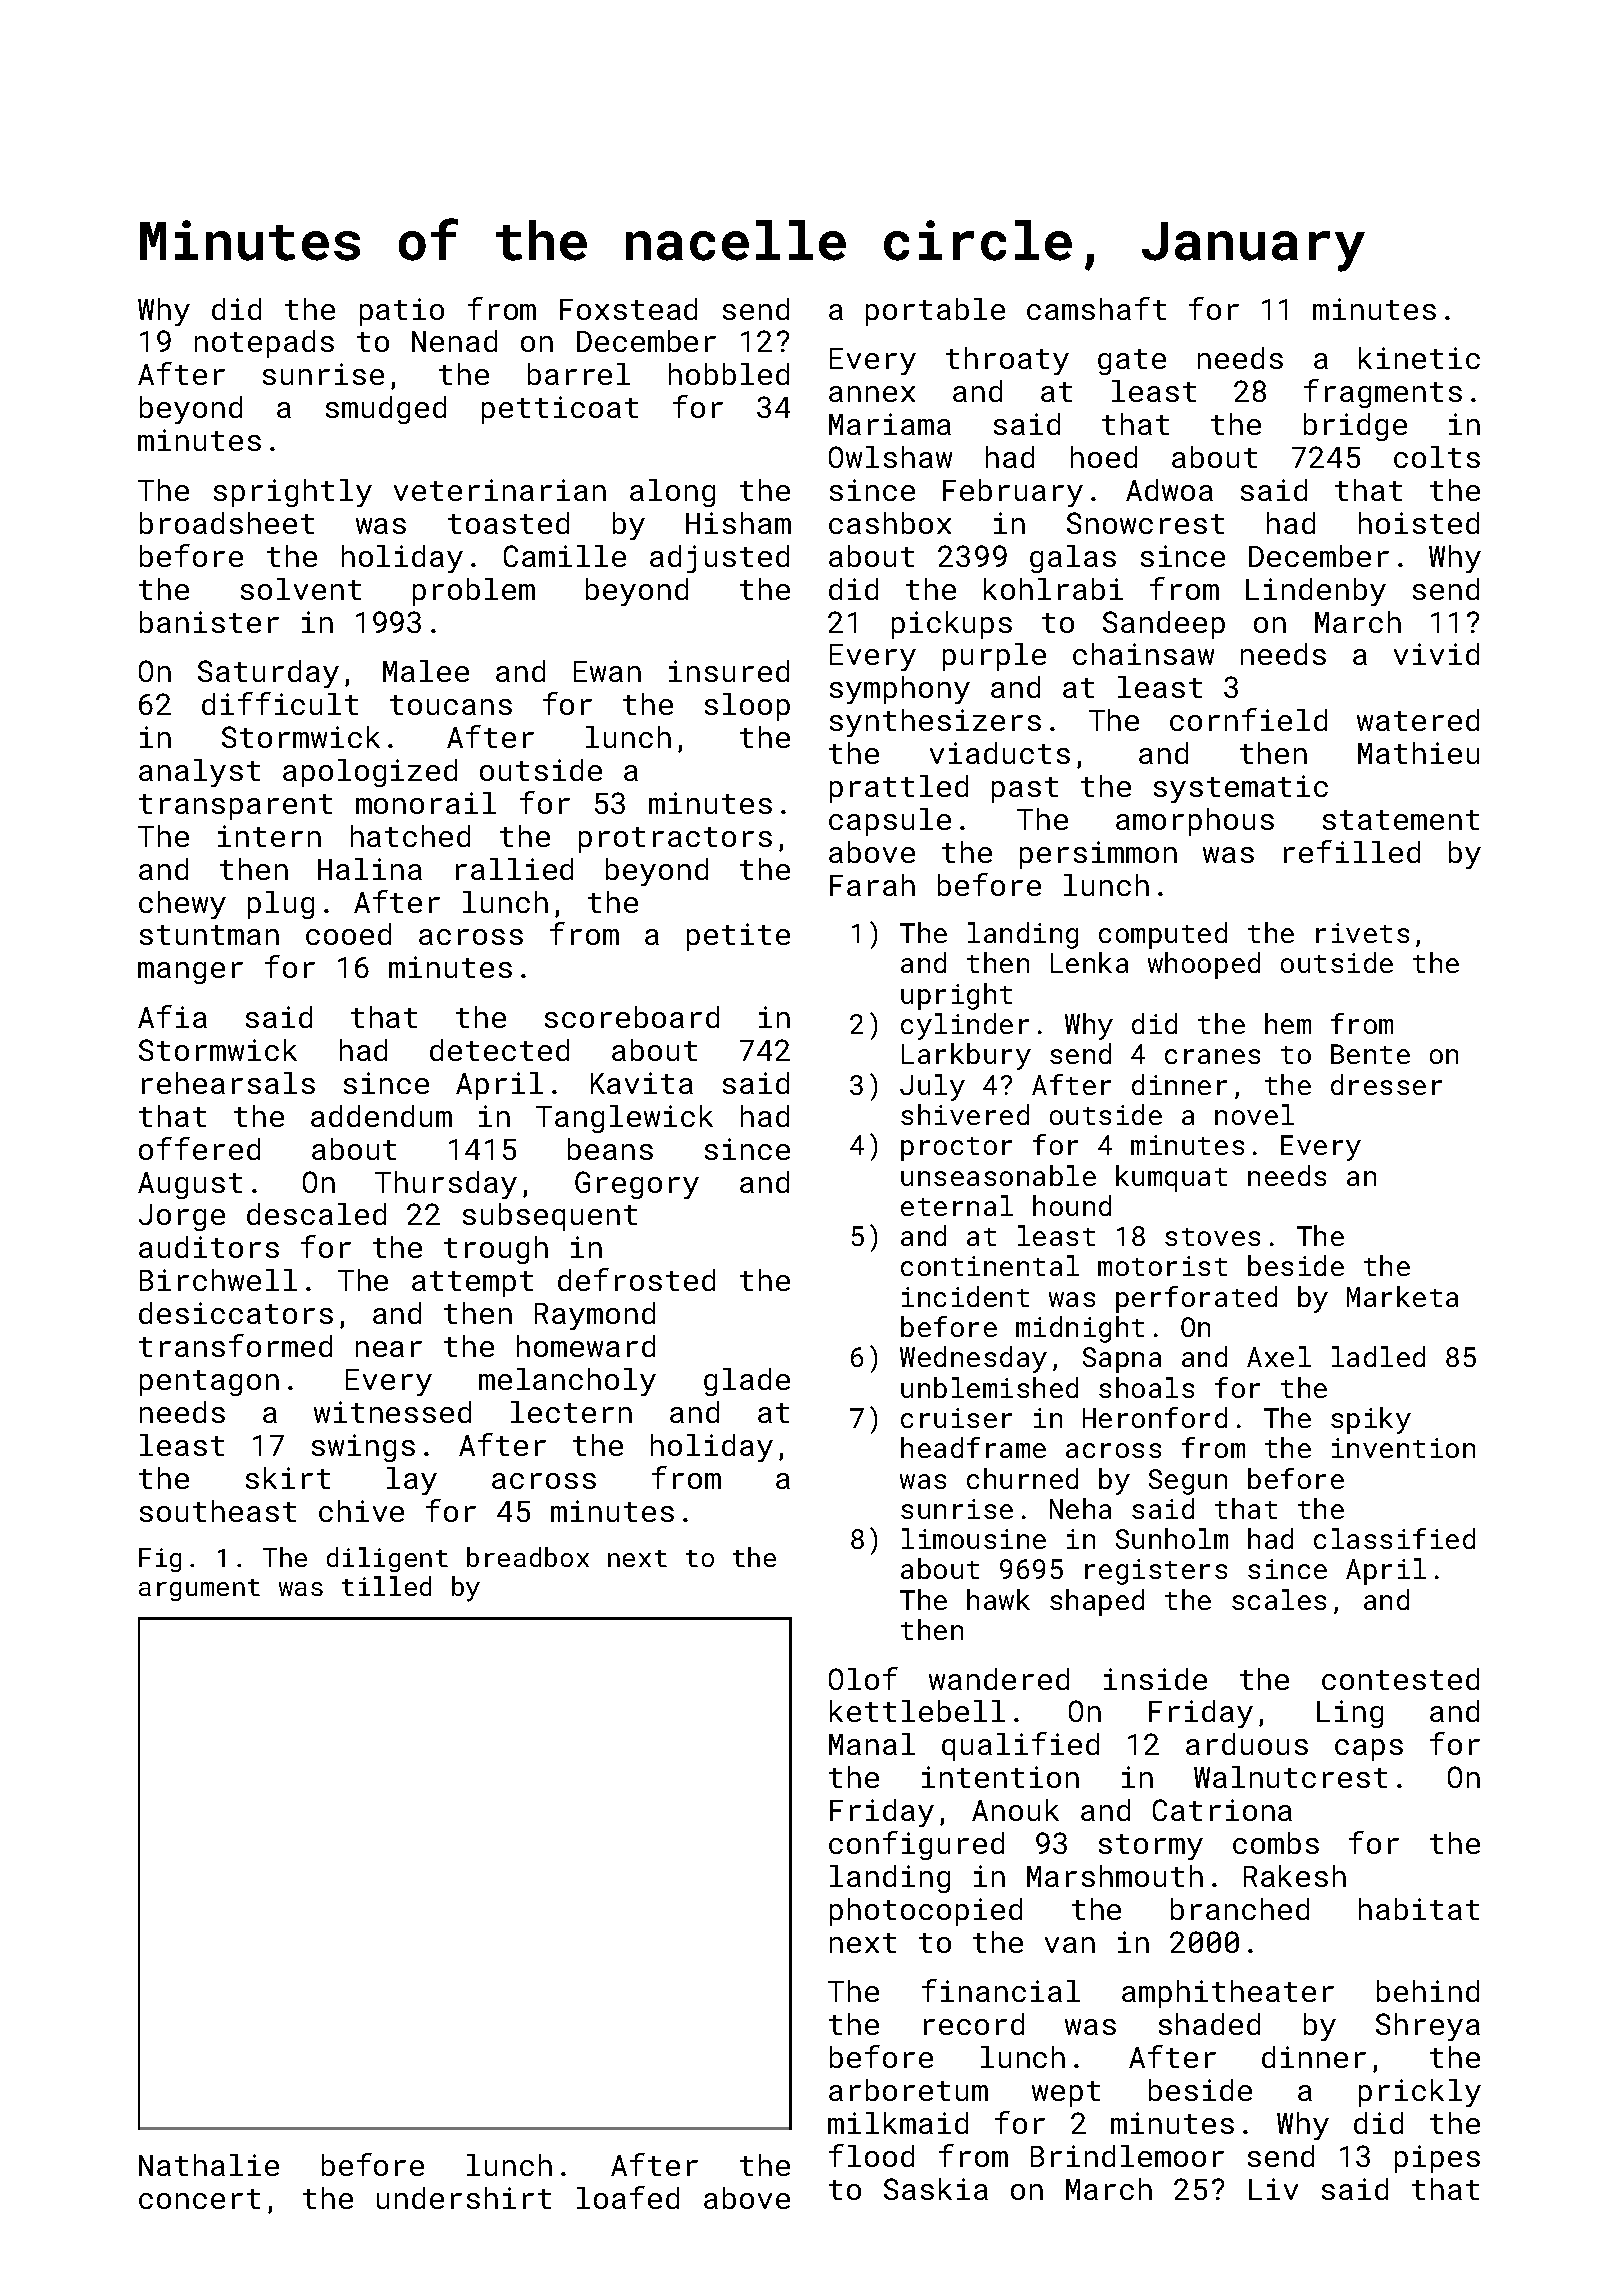 This document has height=2292, width=1620. Describe the element at coordinates (974, 1538) in the document. I see `limousine` at that location.
